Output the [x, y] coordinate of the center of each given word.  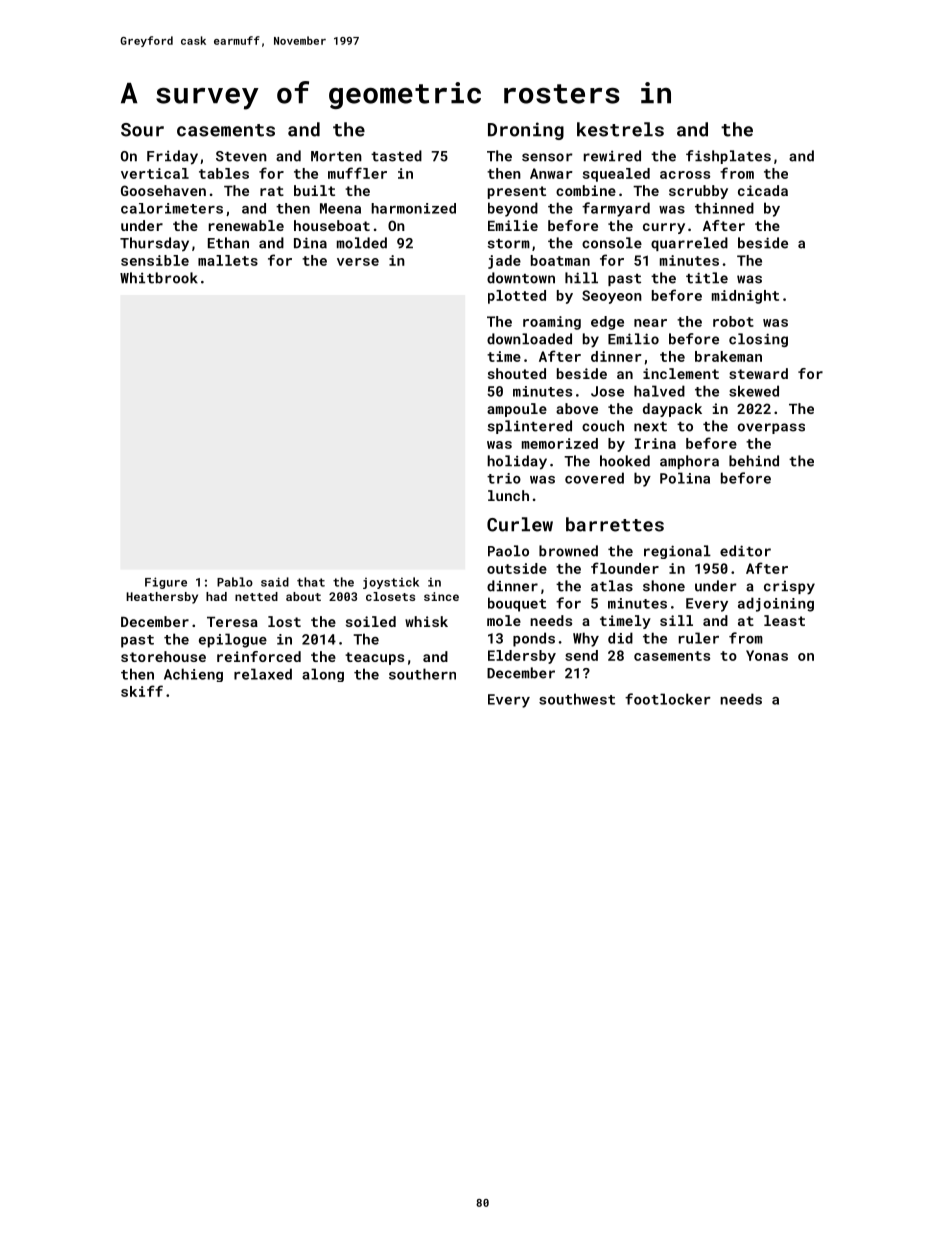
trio [504, 478]
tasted [396, 156]
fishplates [728, 157]
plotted [517, 297]
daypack [672, 410]
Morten [336, 156]
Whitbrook [159, 278]
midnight [745, 297]
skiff [142, 691]
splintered [530, 427]
